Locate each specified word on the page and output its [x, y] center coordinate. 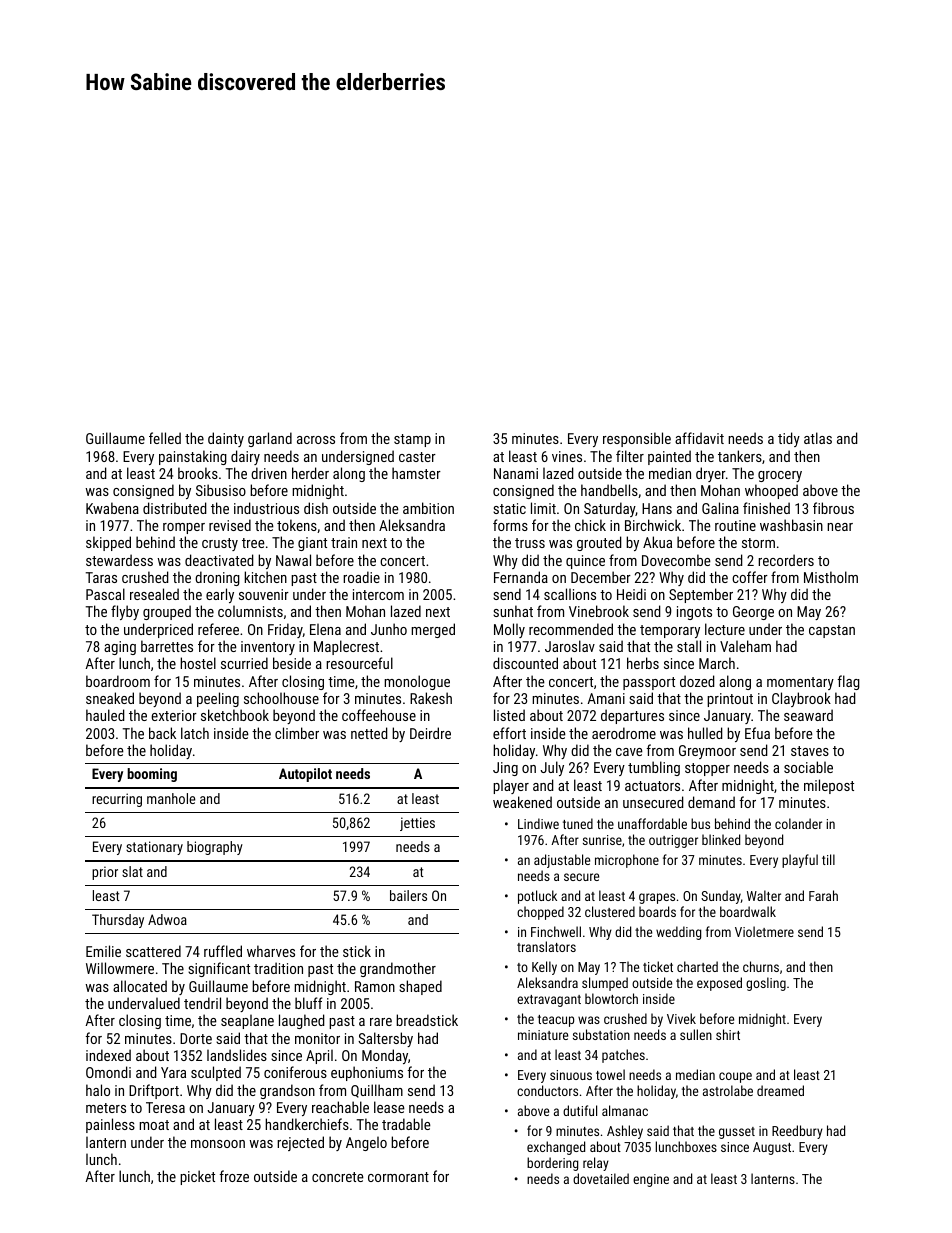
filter [630, 456]
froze [234, 1176]
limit [543, 508]
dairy [245, 457]
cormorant [398, 1177]
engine [651, 1180]
